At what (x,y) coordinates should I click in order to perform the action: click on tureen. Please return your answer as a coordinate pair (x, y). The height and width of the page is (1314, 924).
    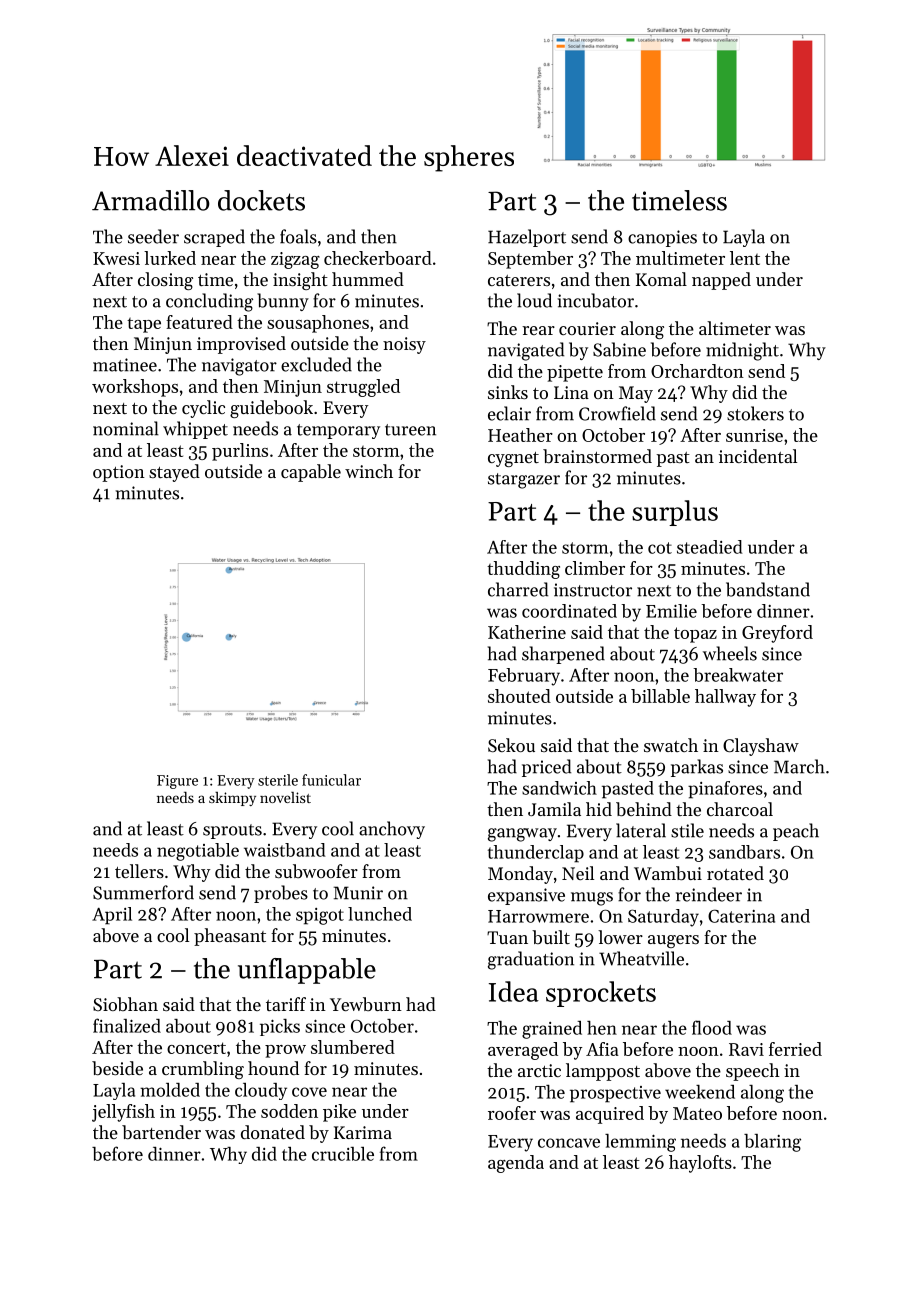
    Looking at the image, I should click on (410, 430).
